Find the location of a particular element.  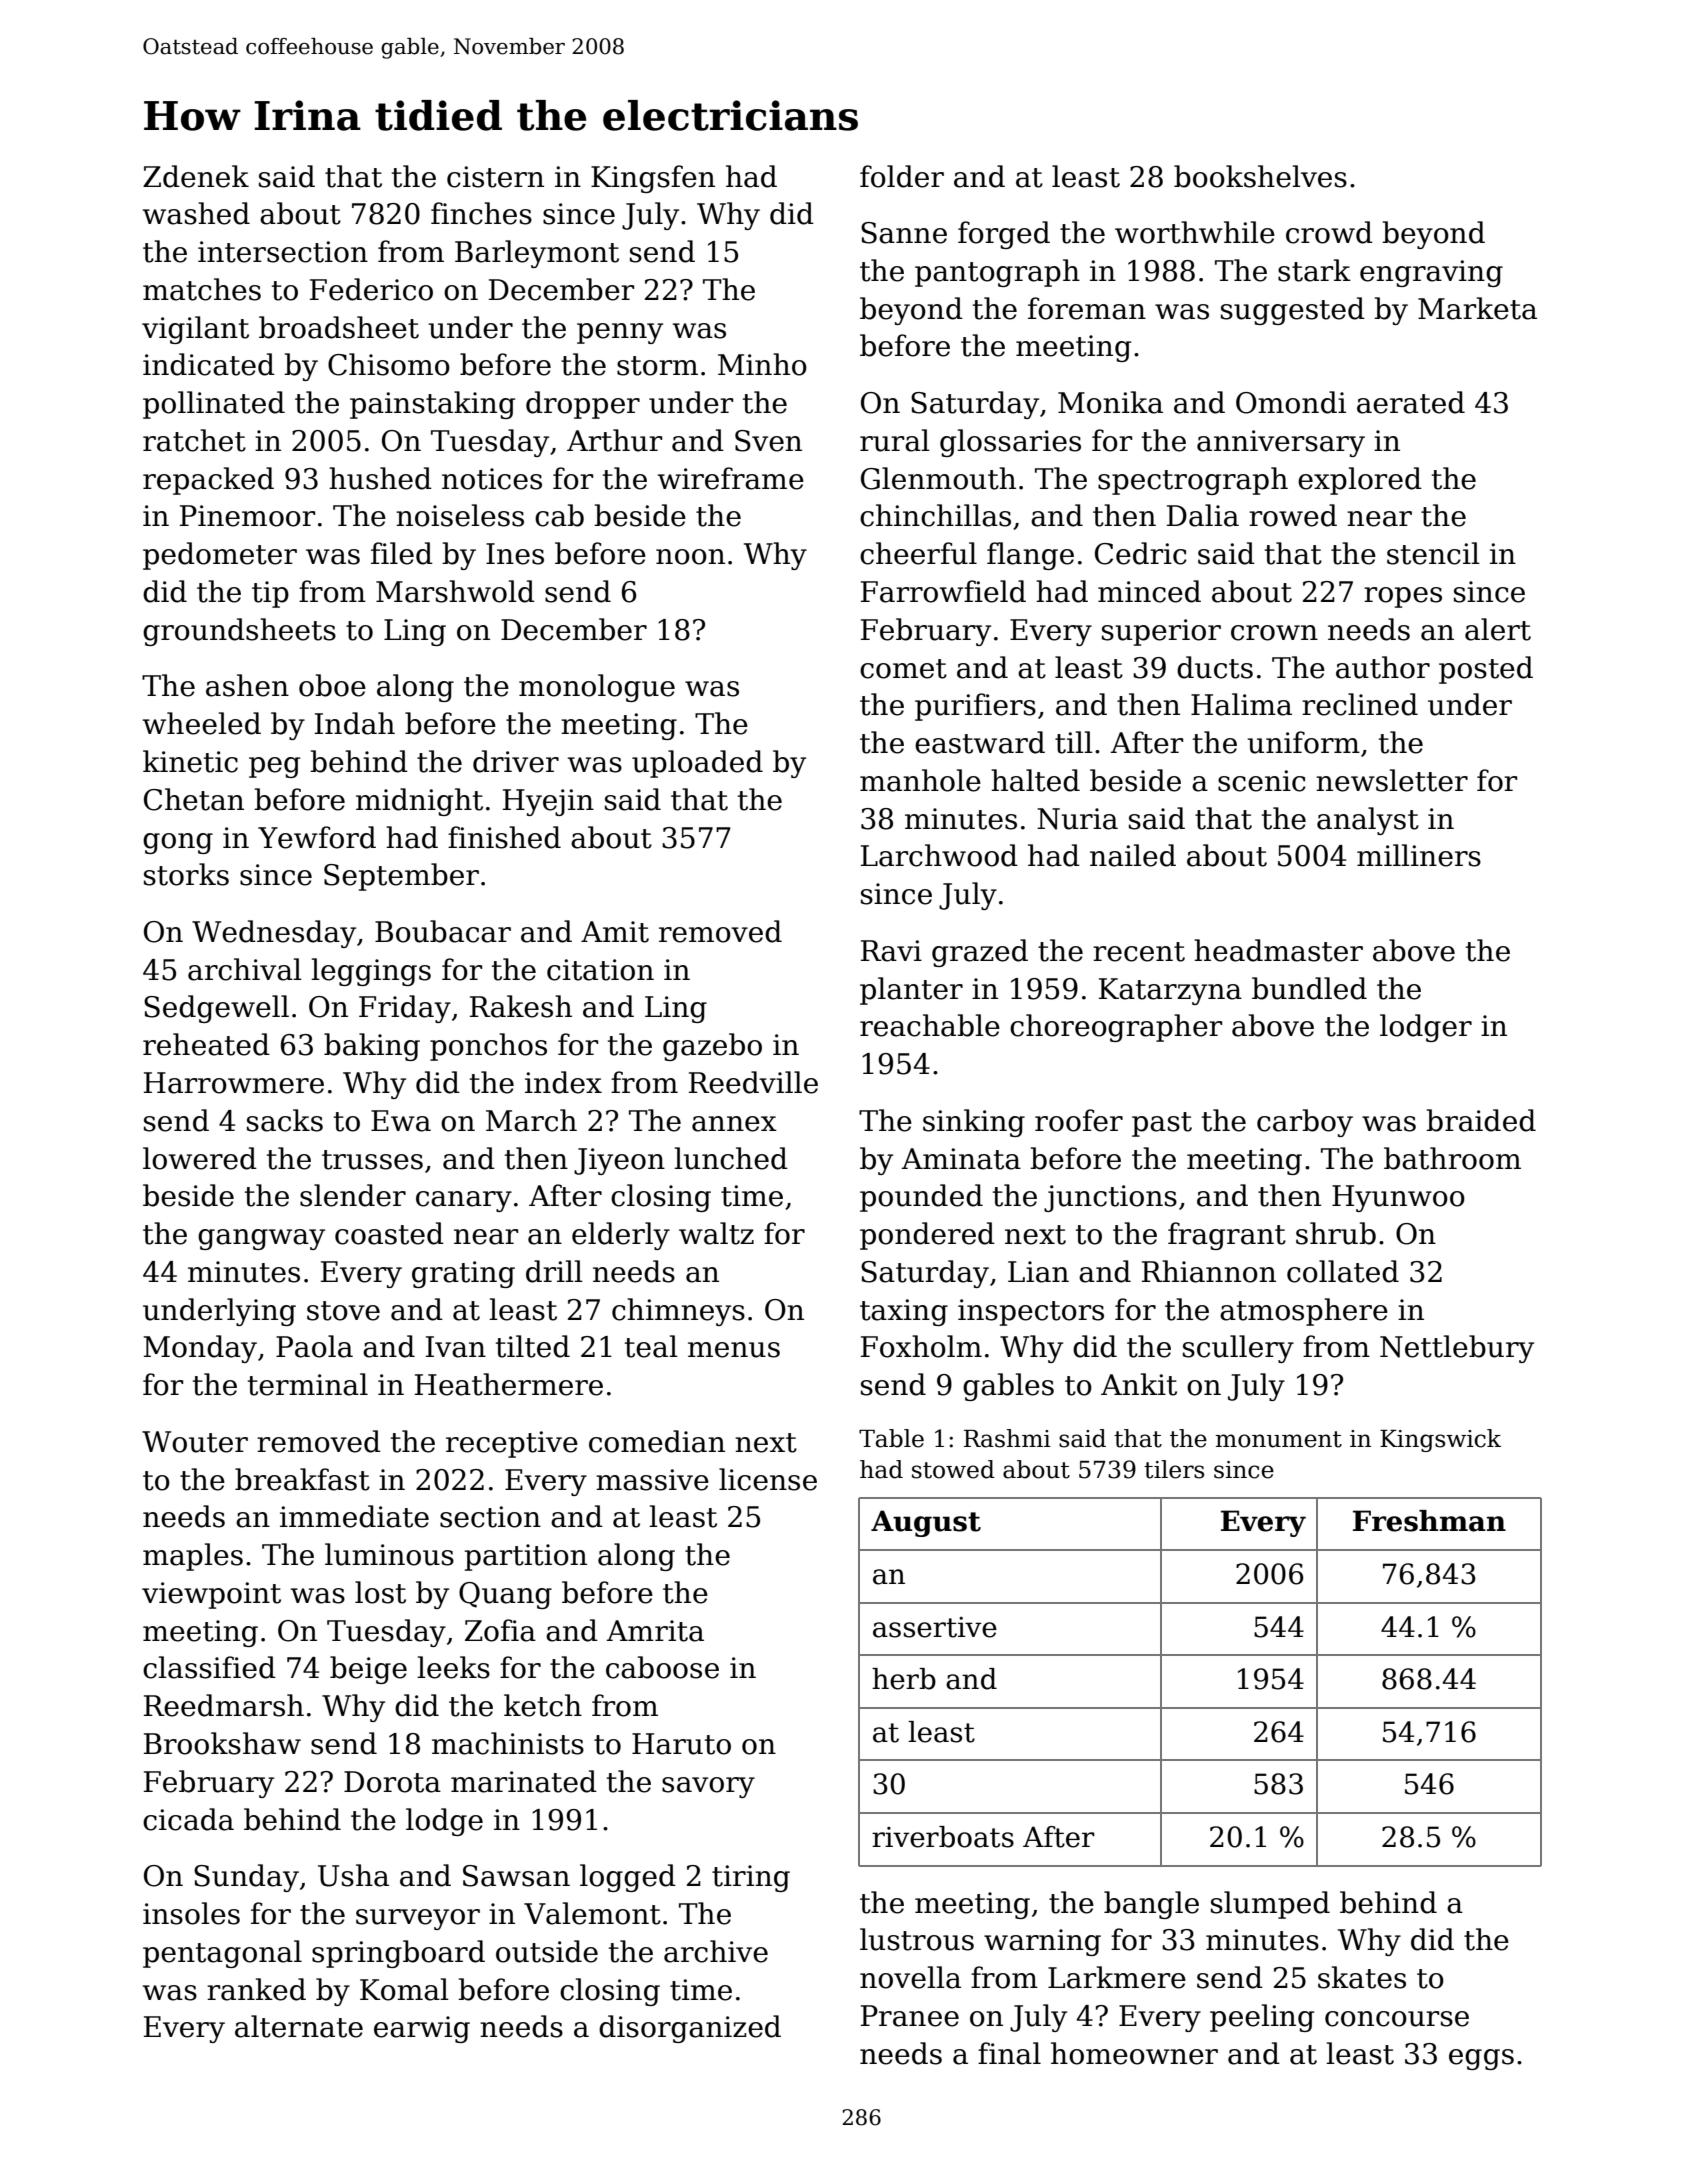

warning is located at coordinates (1042, 1942).
